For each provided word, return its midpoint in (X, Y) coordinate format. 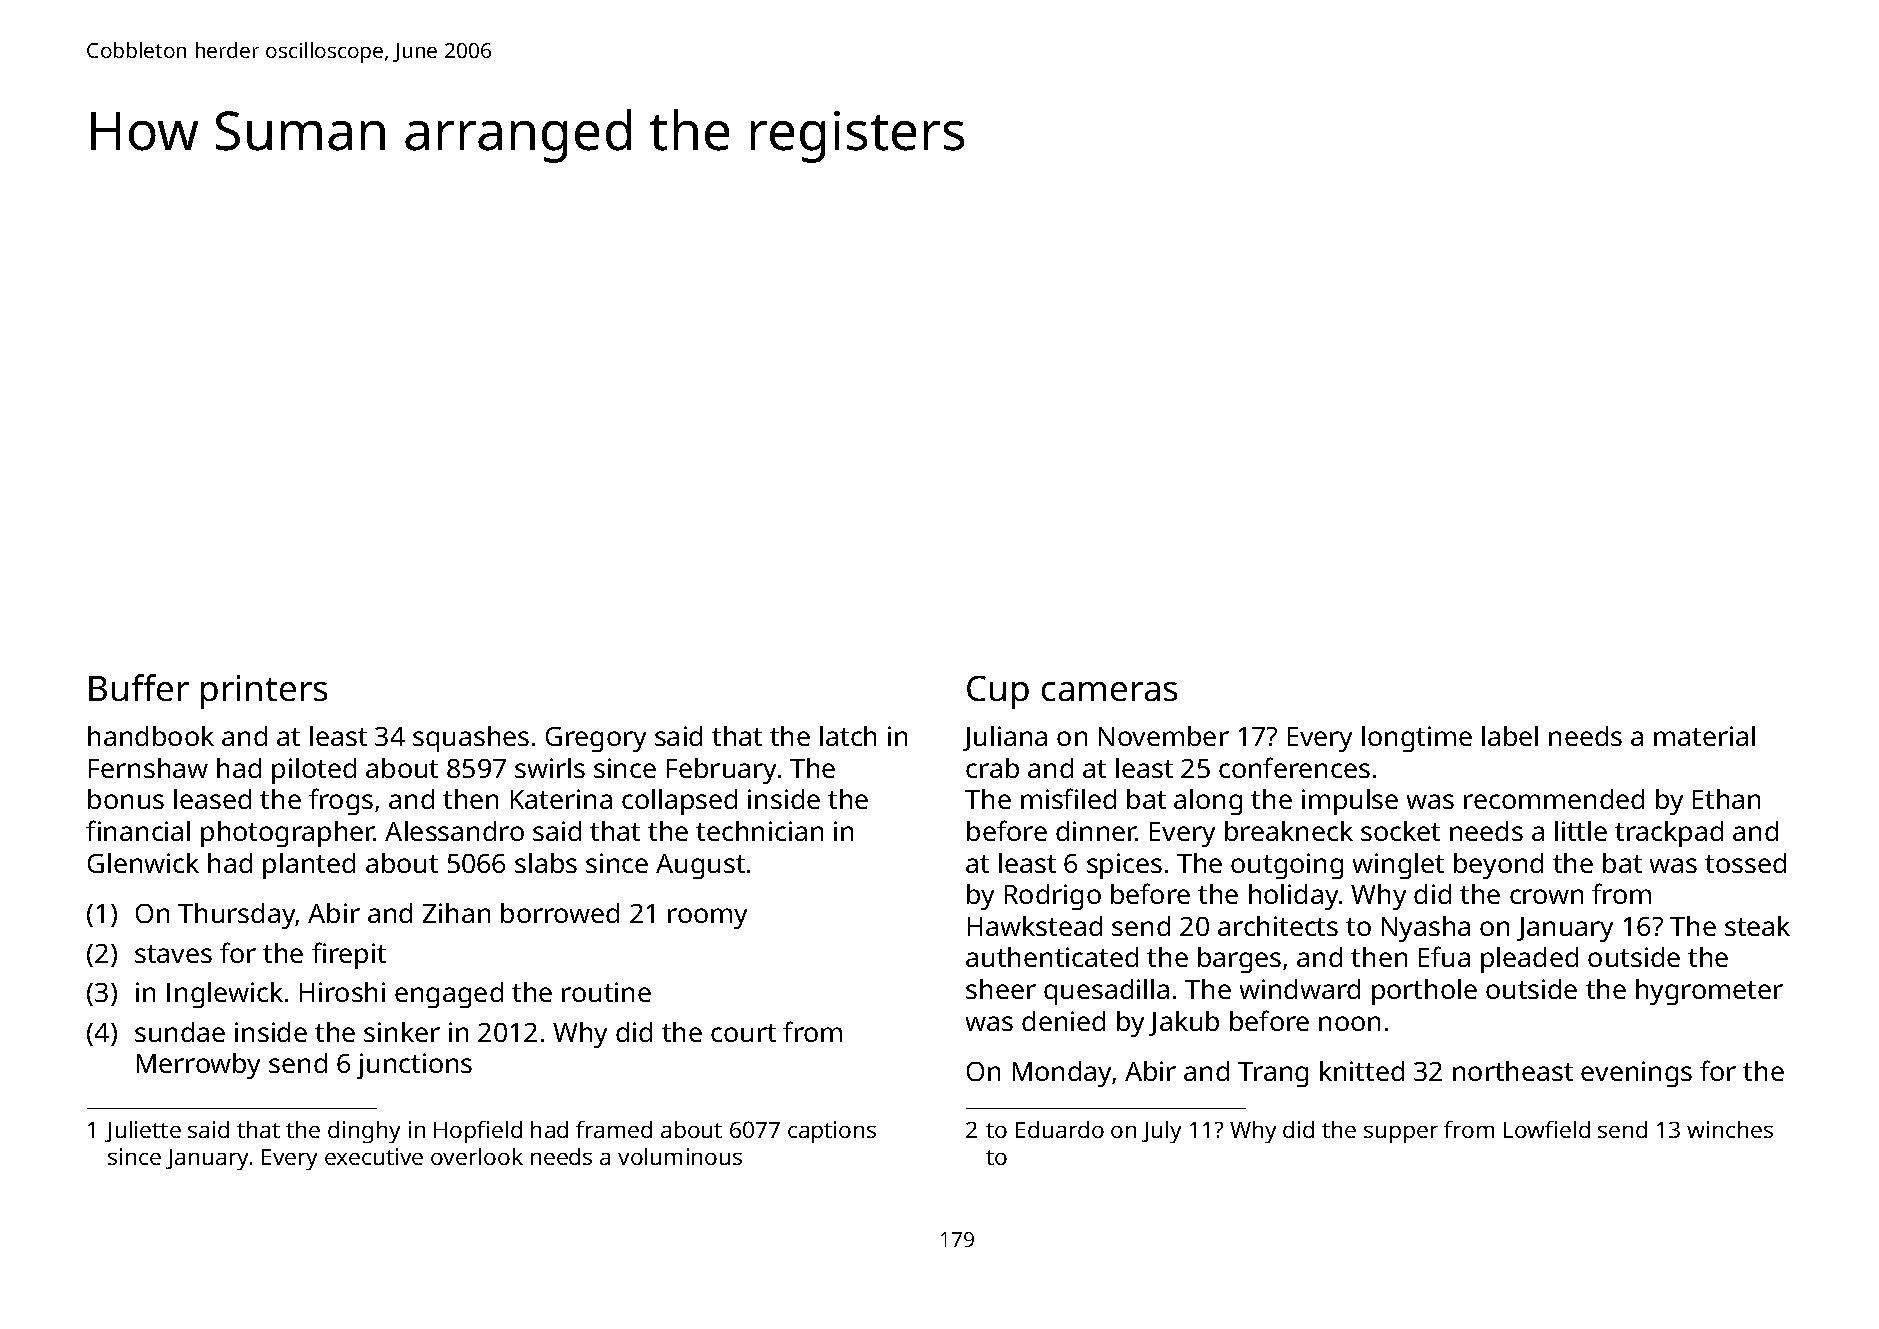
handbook (151, 736)
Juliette (143, 1131)
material (1704, 736)
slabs (546, 863)
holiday (1293, 897)
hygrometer (1709, 992)
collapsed (679, 802)
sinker (402, 1032)
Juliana (1005, 738)
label (1510, 736)
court (743, 1033)
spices (1124, 866)
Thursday (237, 916)
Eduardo (1060, 1129)
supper (1401, 1134)
